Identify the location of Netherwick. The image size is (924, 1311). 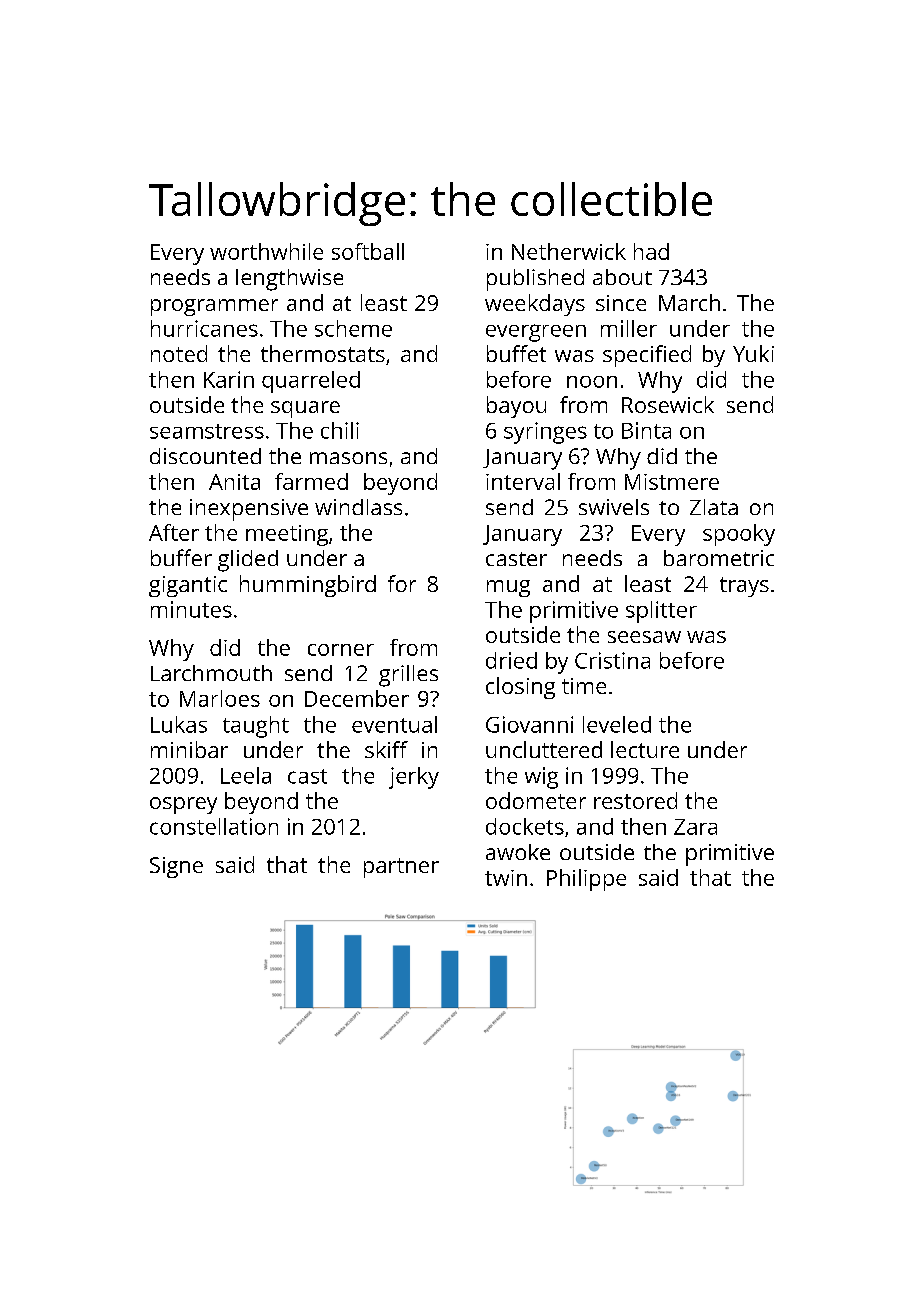
(569, 251).
